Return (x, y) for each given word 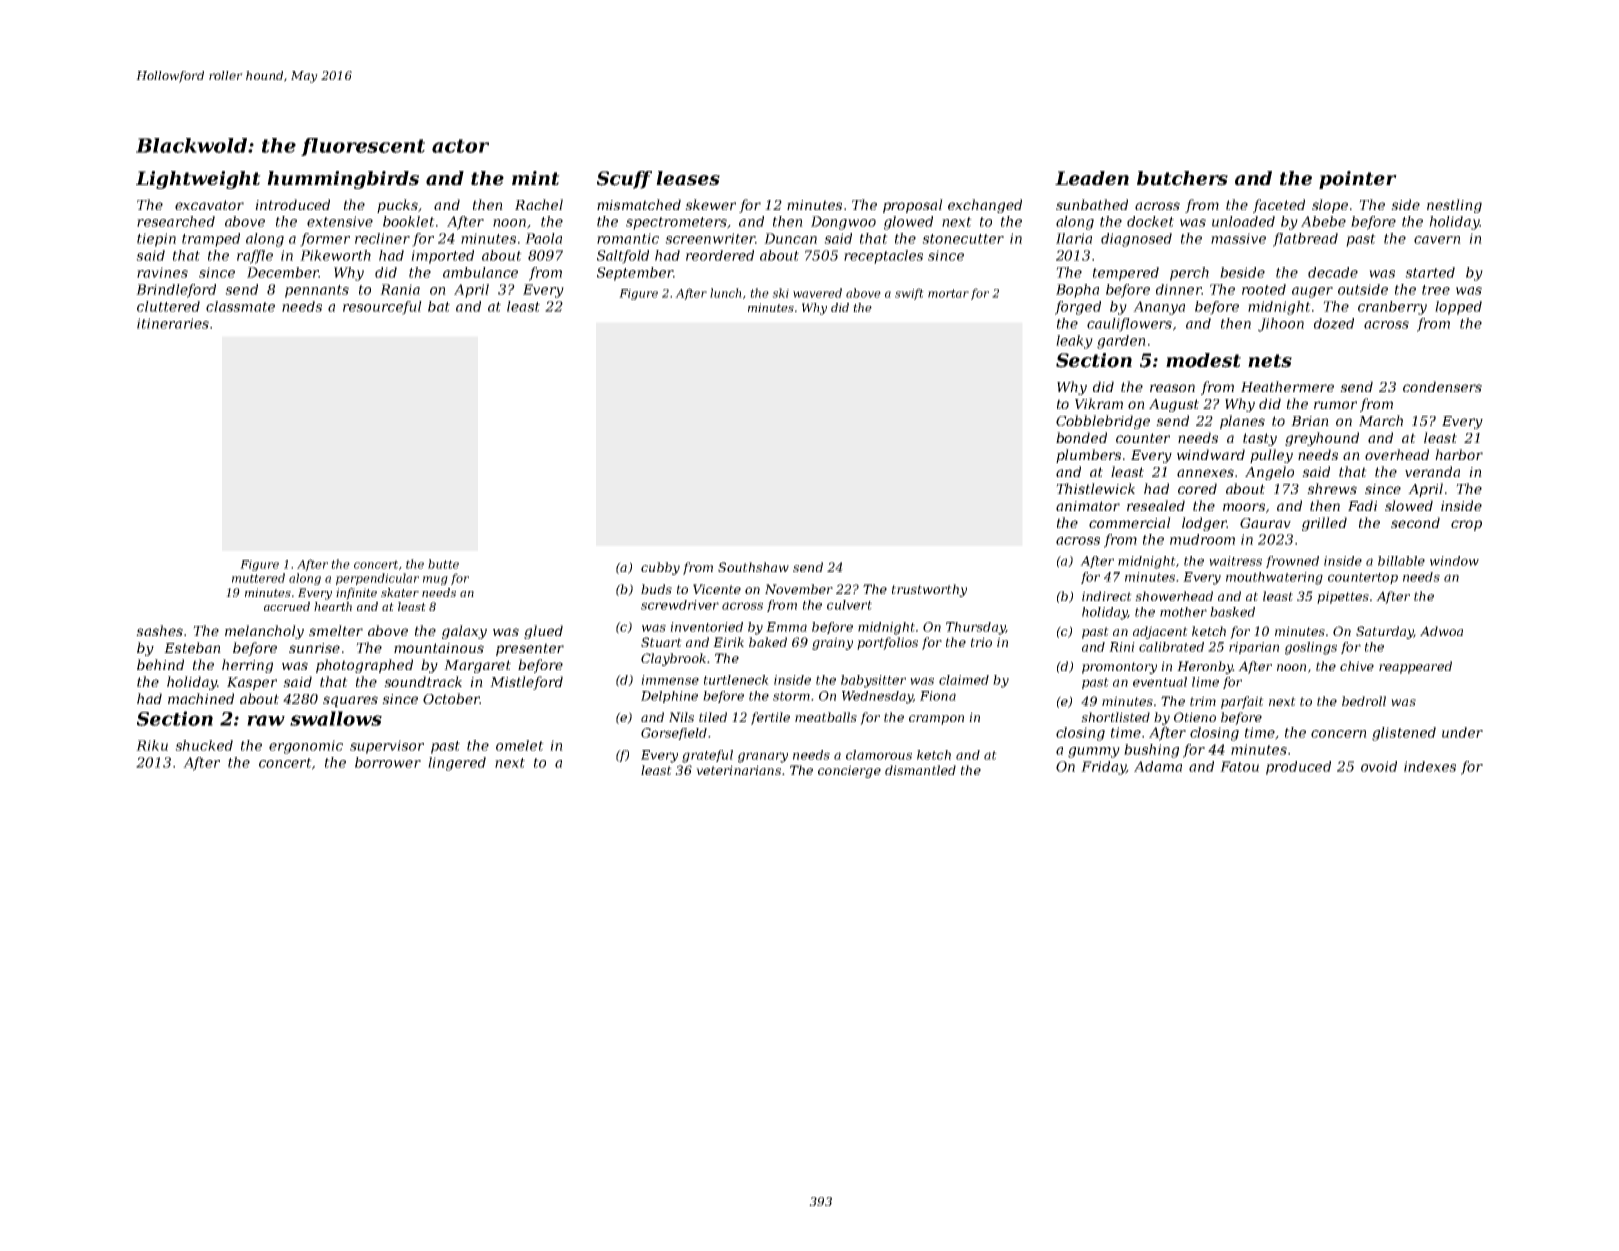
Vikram (1099, 403)
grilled (1324, 524)
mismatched (639, 204)
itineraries (173, 323)
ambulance (480, 272)
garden (1121, 342)
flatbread (1305, 240)
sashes (159, 630)
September (635, 274)
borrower (388, 762)
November (799, 589)
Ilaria (1074, 238)
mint (536, 178)
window (1454, 561)
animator (1088, 506)
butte (443, 564)
